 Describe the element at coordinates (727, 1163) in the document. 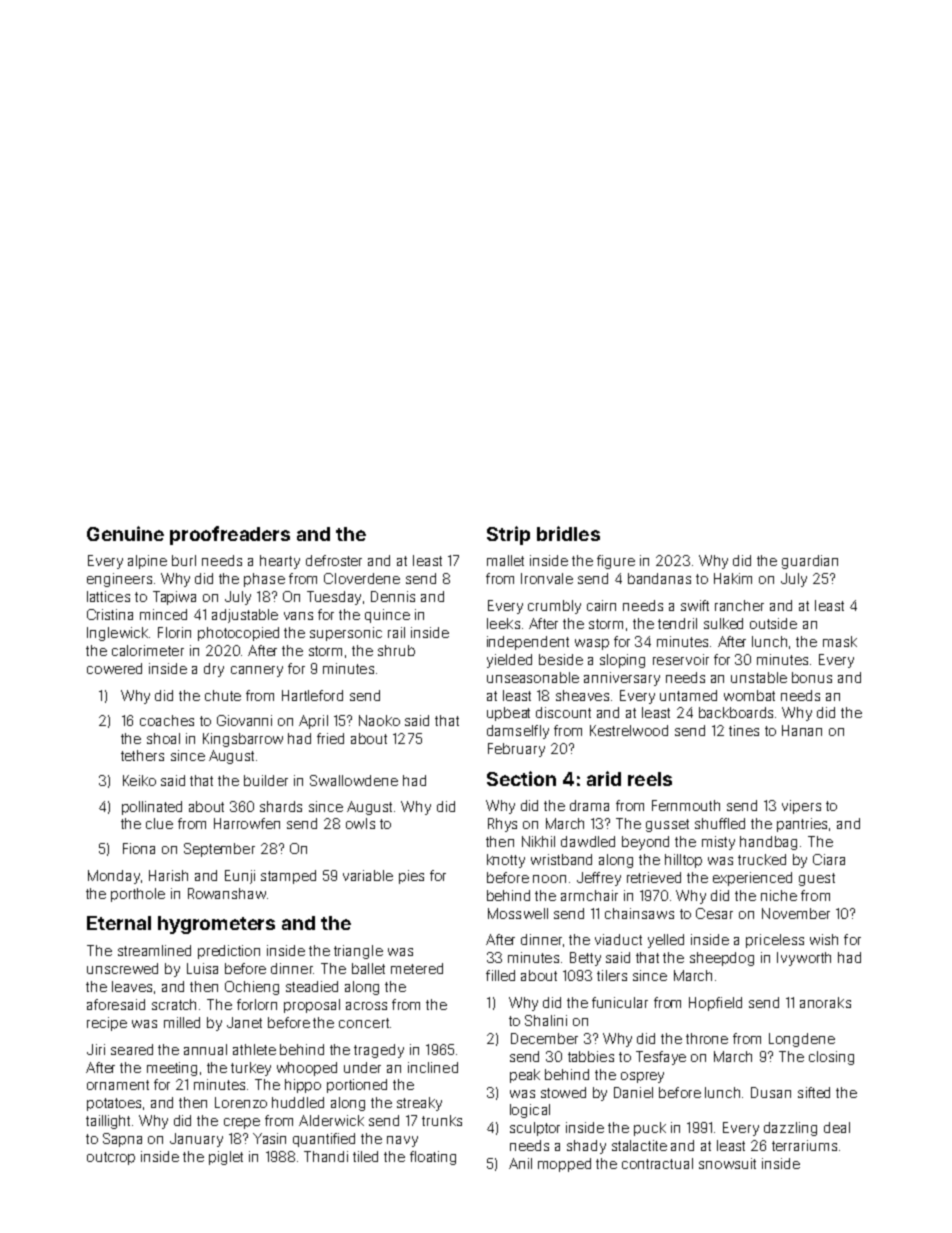

I see `snowsuit` at that location.
